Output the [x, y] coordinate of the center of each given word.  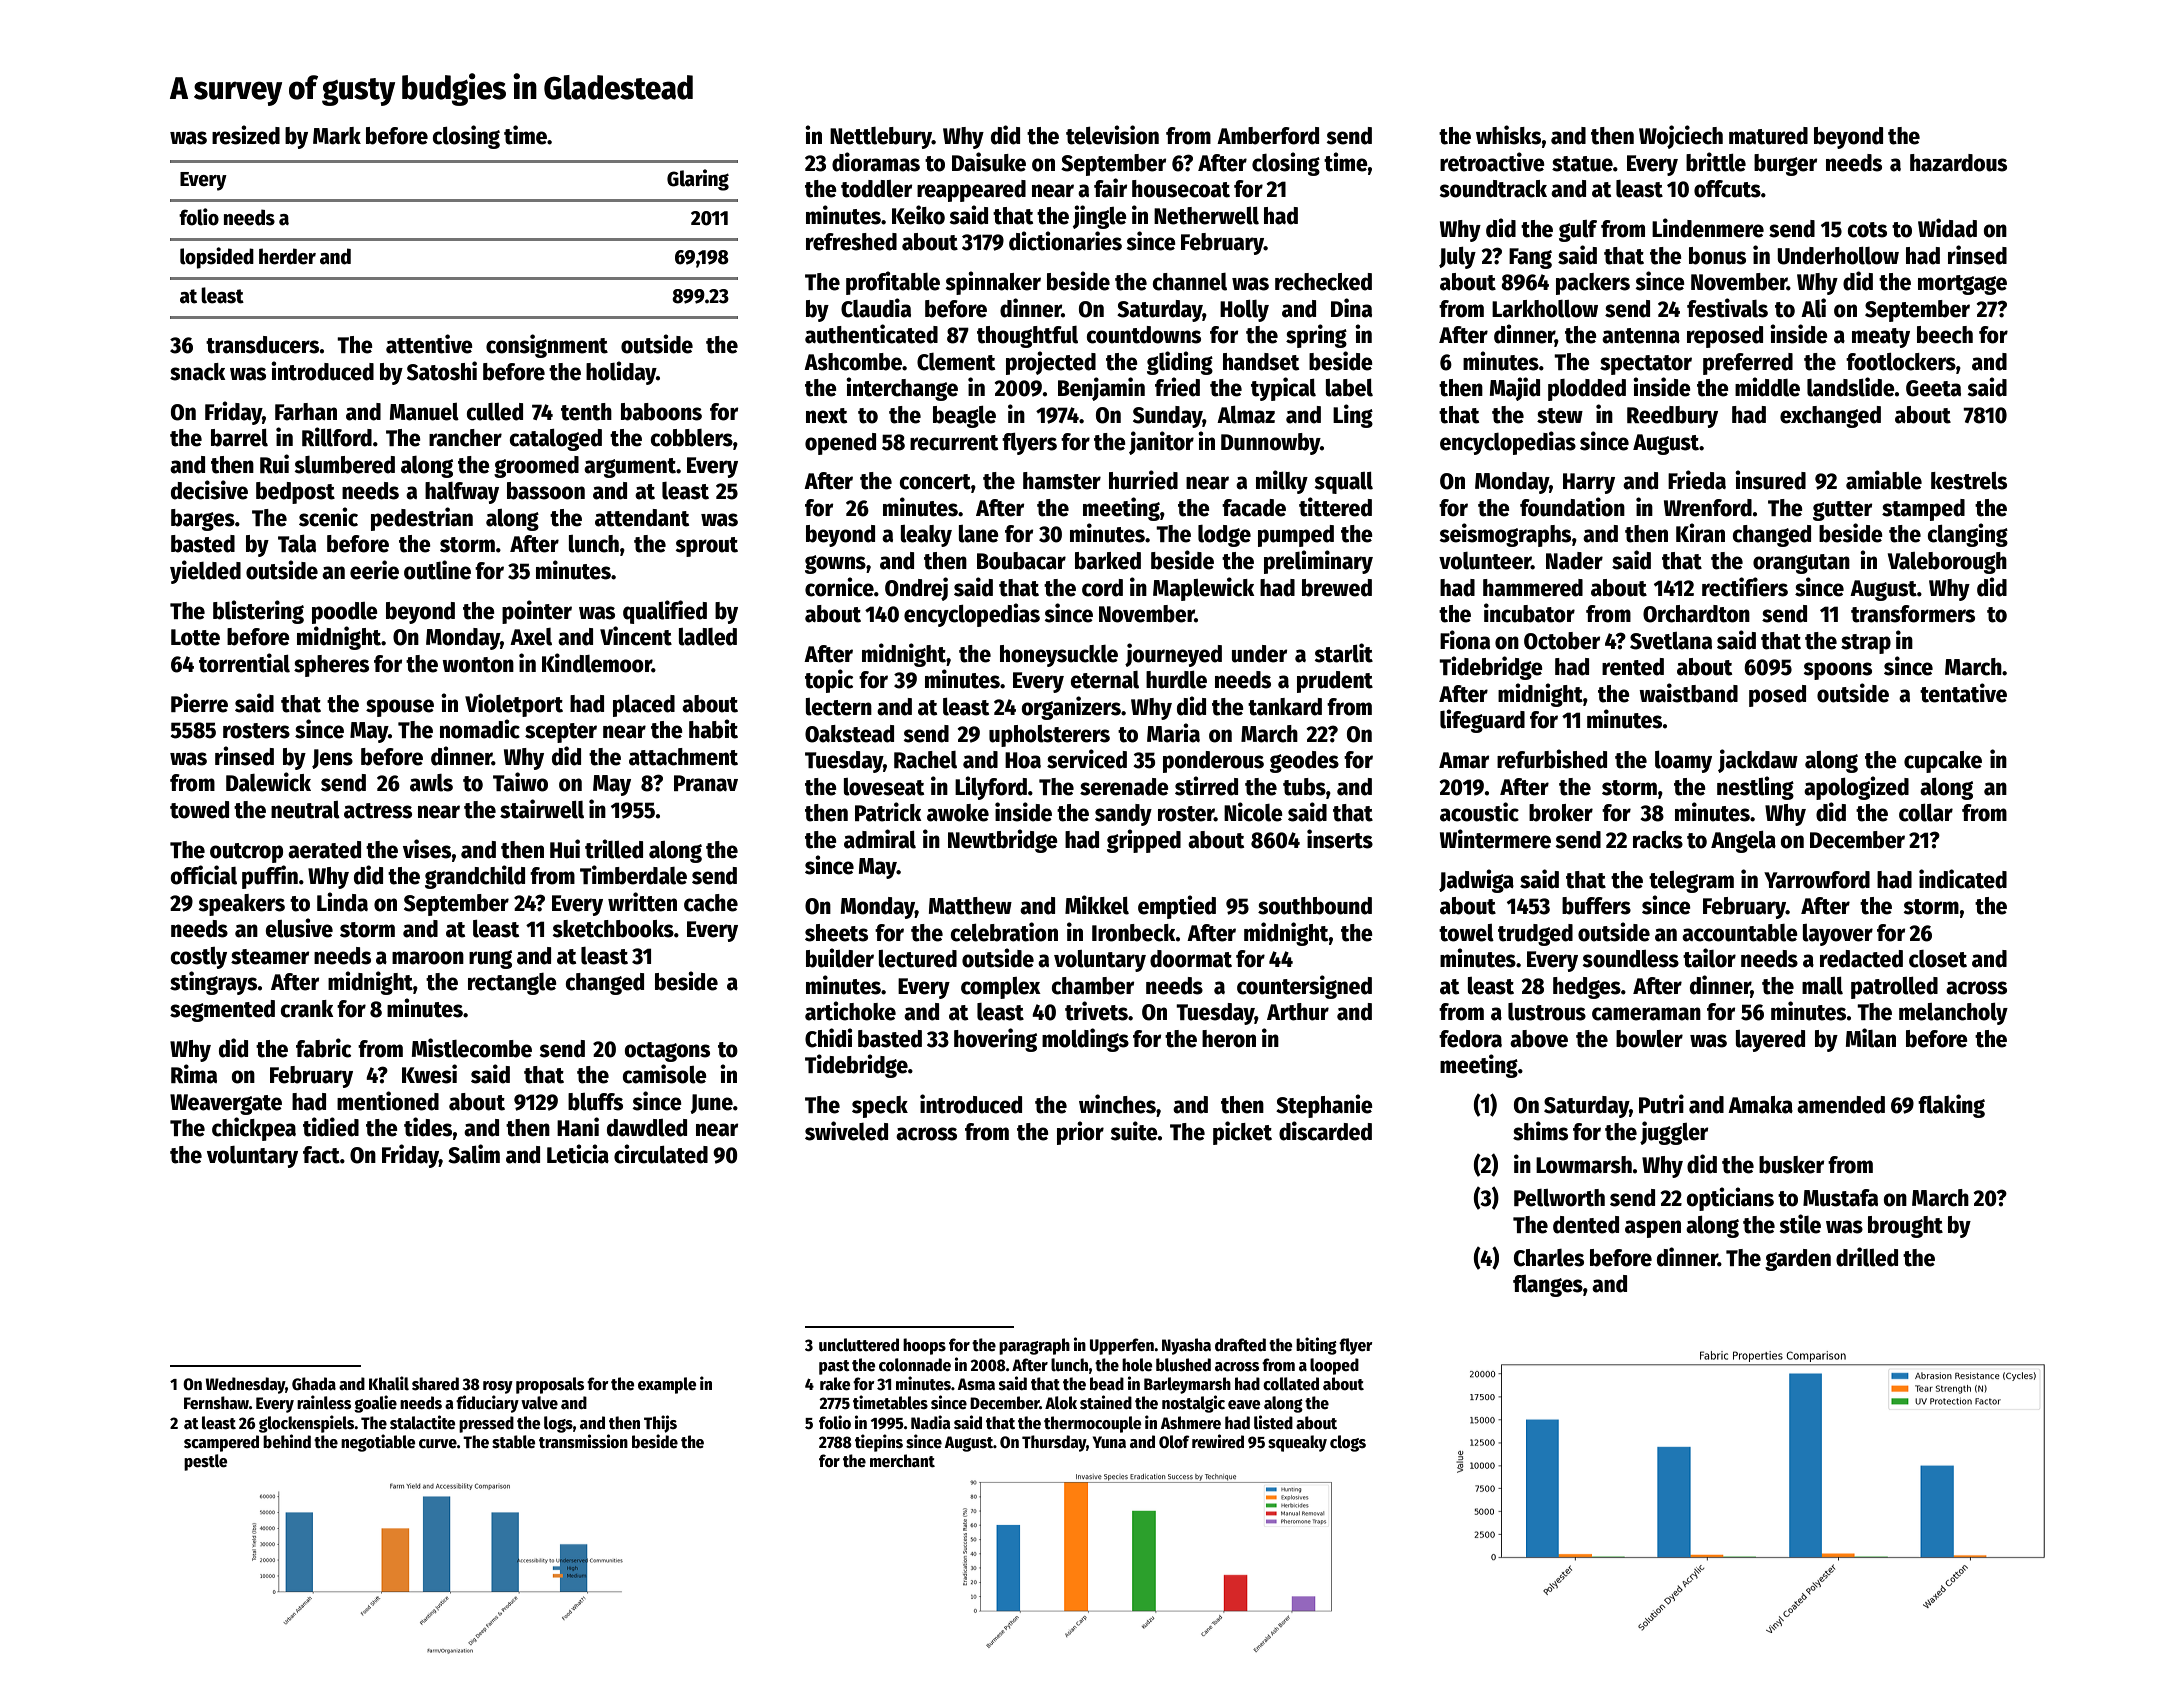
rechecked [1323, 282]
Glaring [698, 180]
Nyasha [1186, 1346]
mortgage [1962, 285]
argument [630, 468]
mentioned [388, 1101]
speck [880, 1107]
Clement [956, 362]
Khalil [389, 1383]
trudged [1535, 935]
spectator [1646, 365]
